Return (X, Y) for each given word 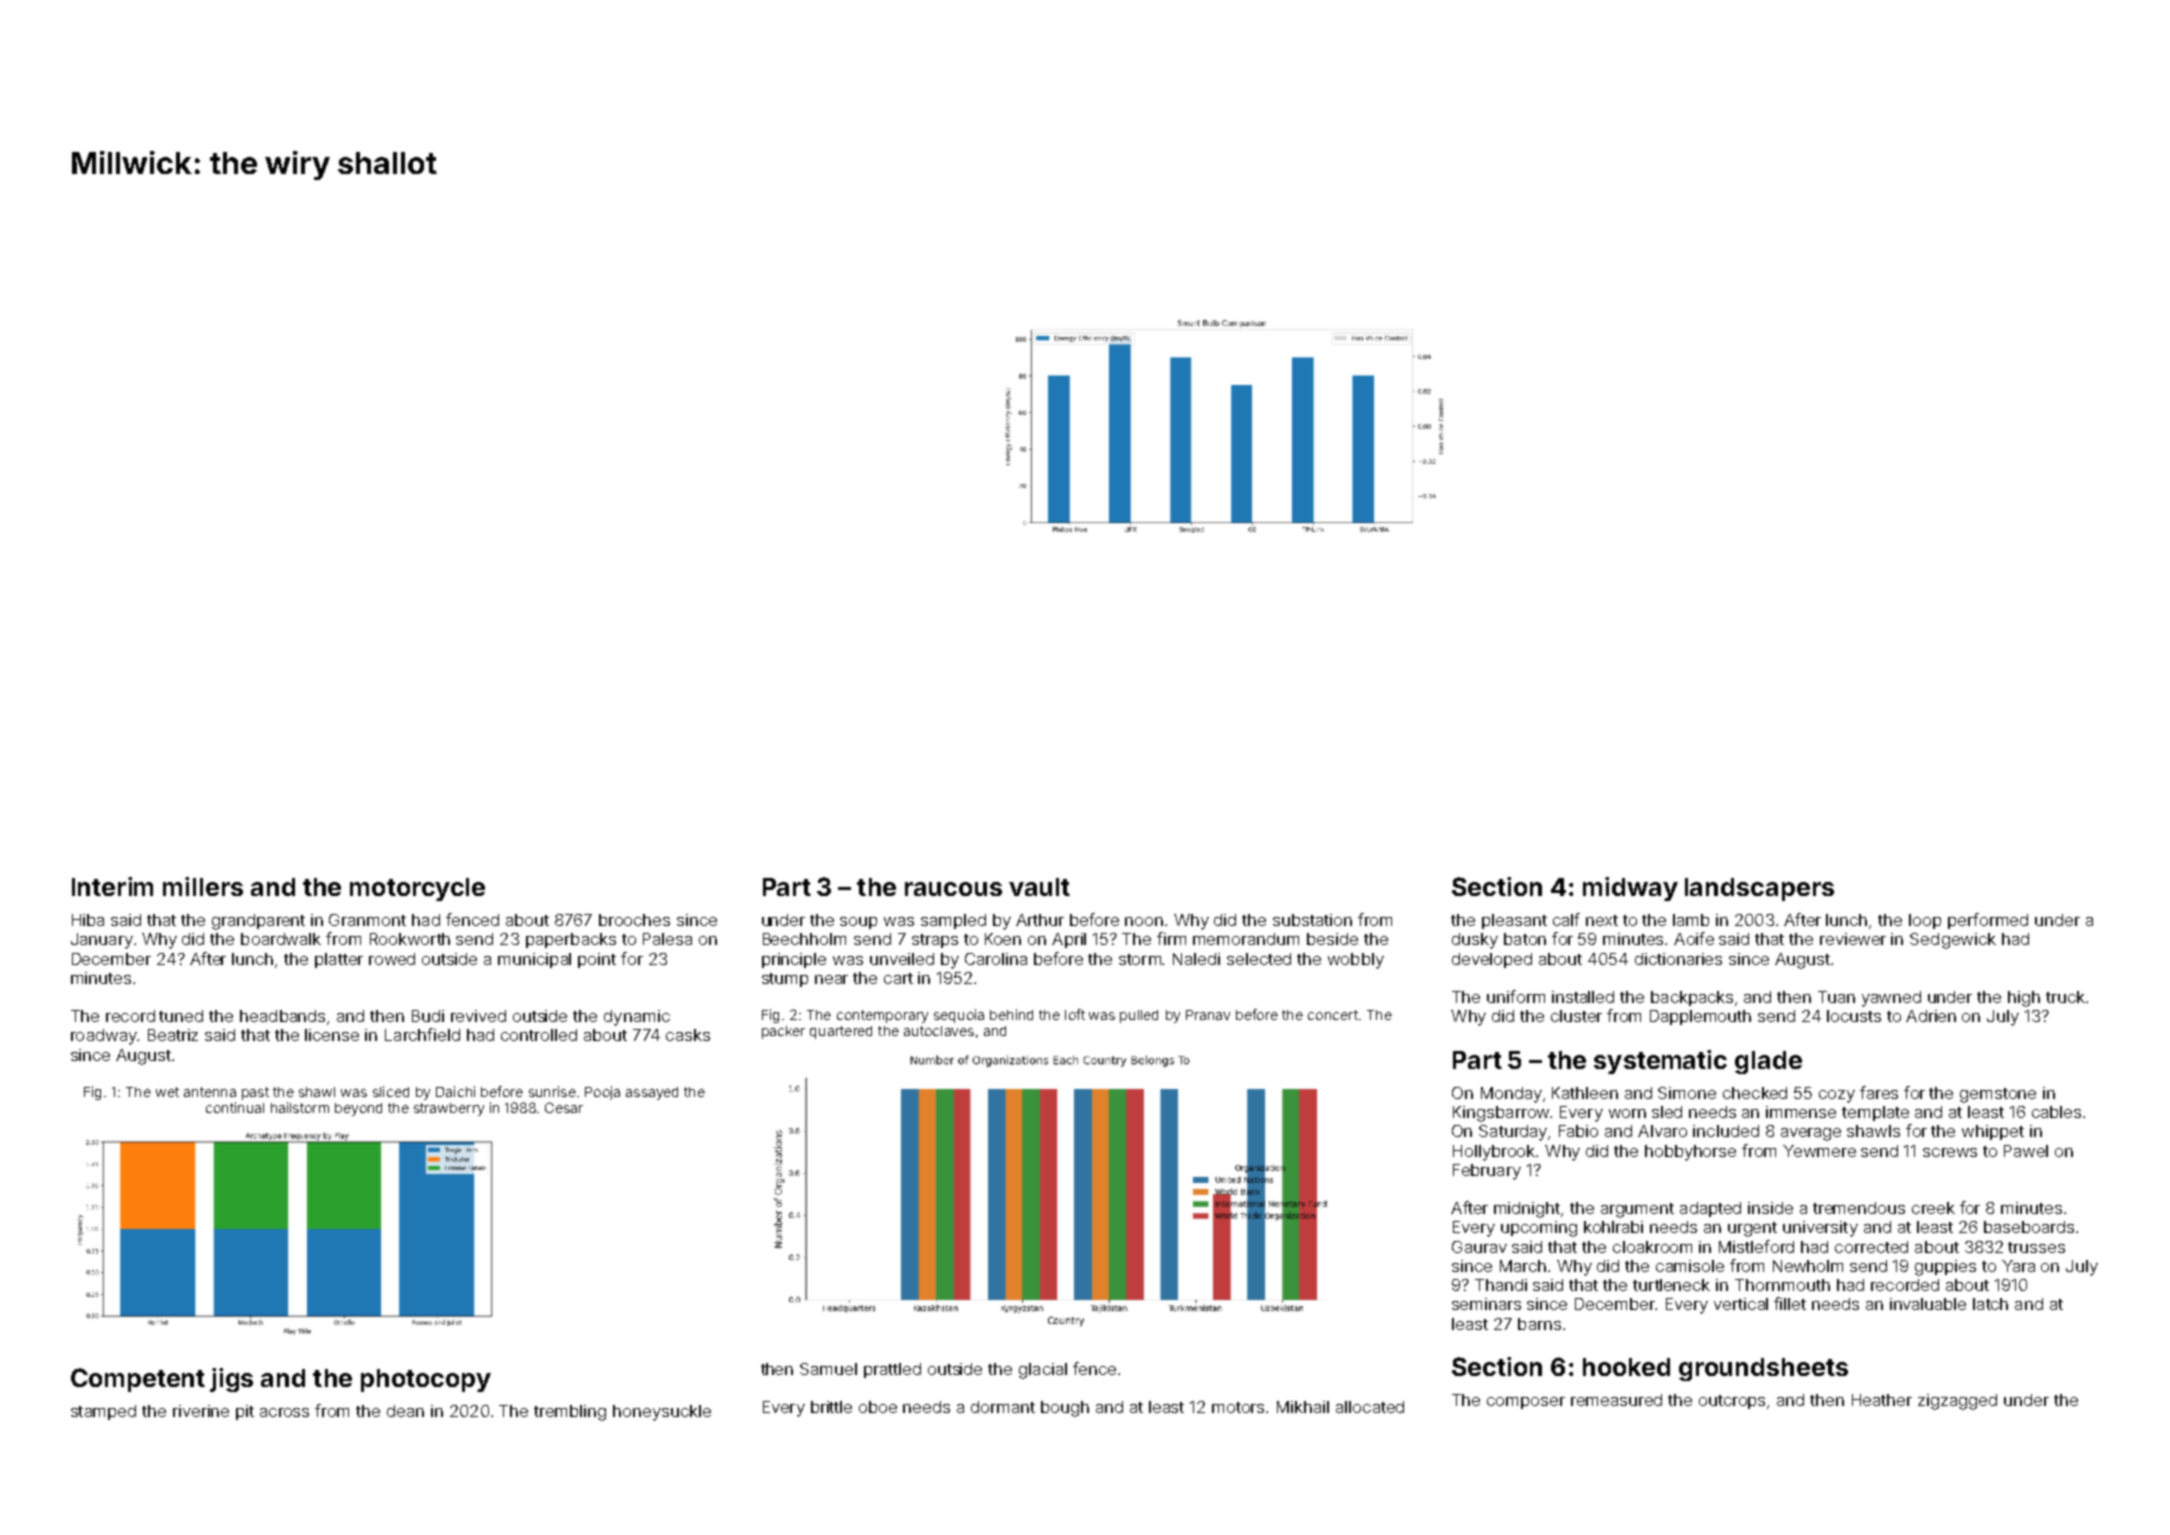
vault (1039, 887)
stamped (103, 1412)
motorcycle (417, 889)
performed (1988, 921)
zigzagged (1957, 1402)
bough (1065, 1409)
